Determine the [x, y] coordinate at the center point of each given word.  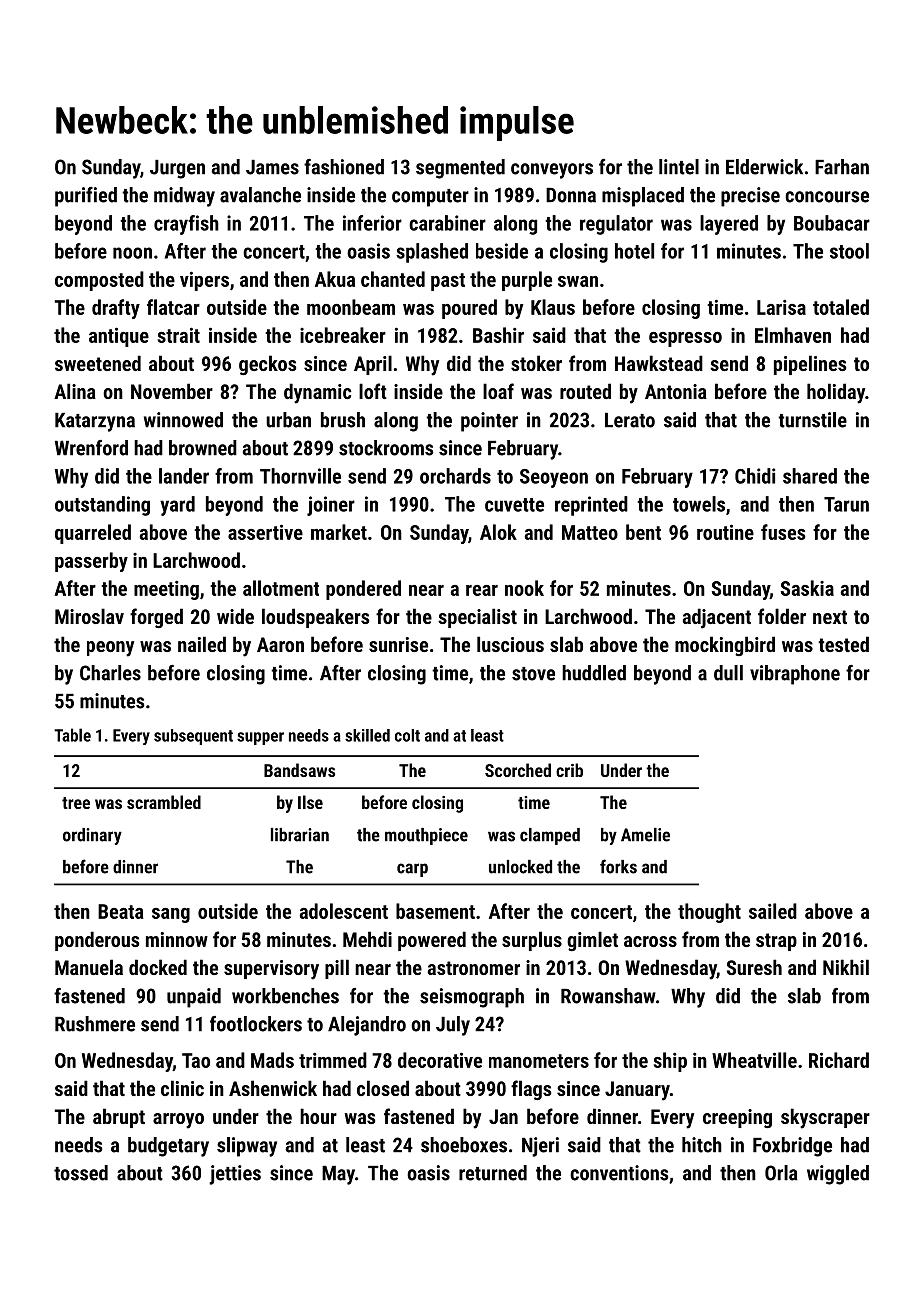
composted [99, 281]
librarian [300, 835]
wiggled [838, 1175]
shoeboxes [464, 1145]
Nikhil [846, 967]
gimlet [592, 941]
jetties [235, 1175]
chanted [393, 279]
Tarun [846, 504]
